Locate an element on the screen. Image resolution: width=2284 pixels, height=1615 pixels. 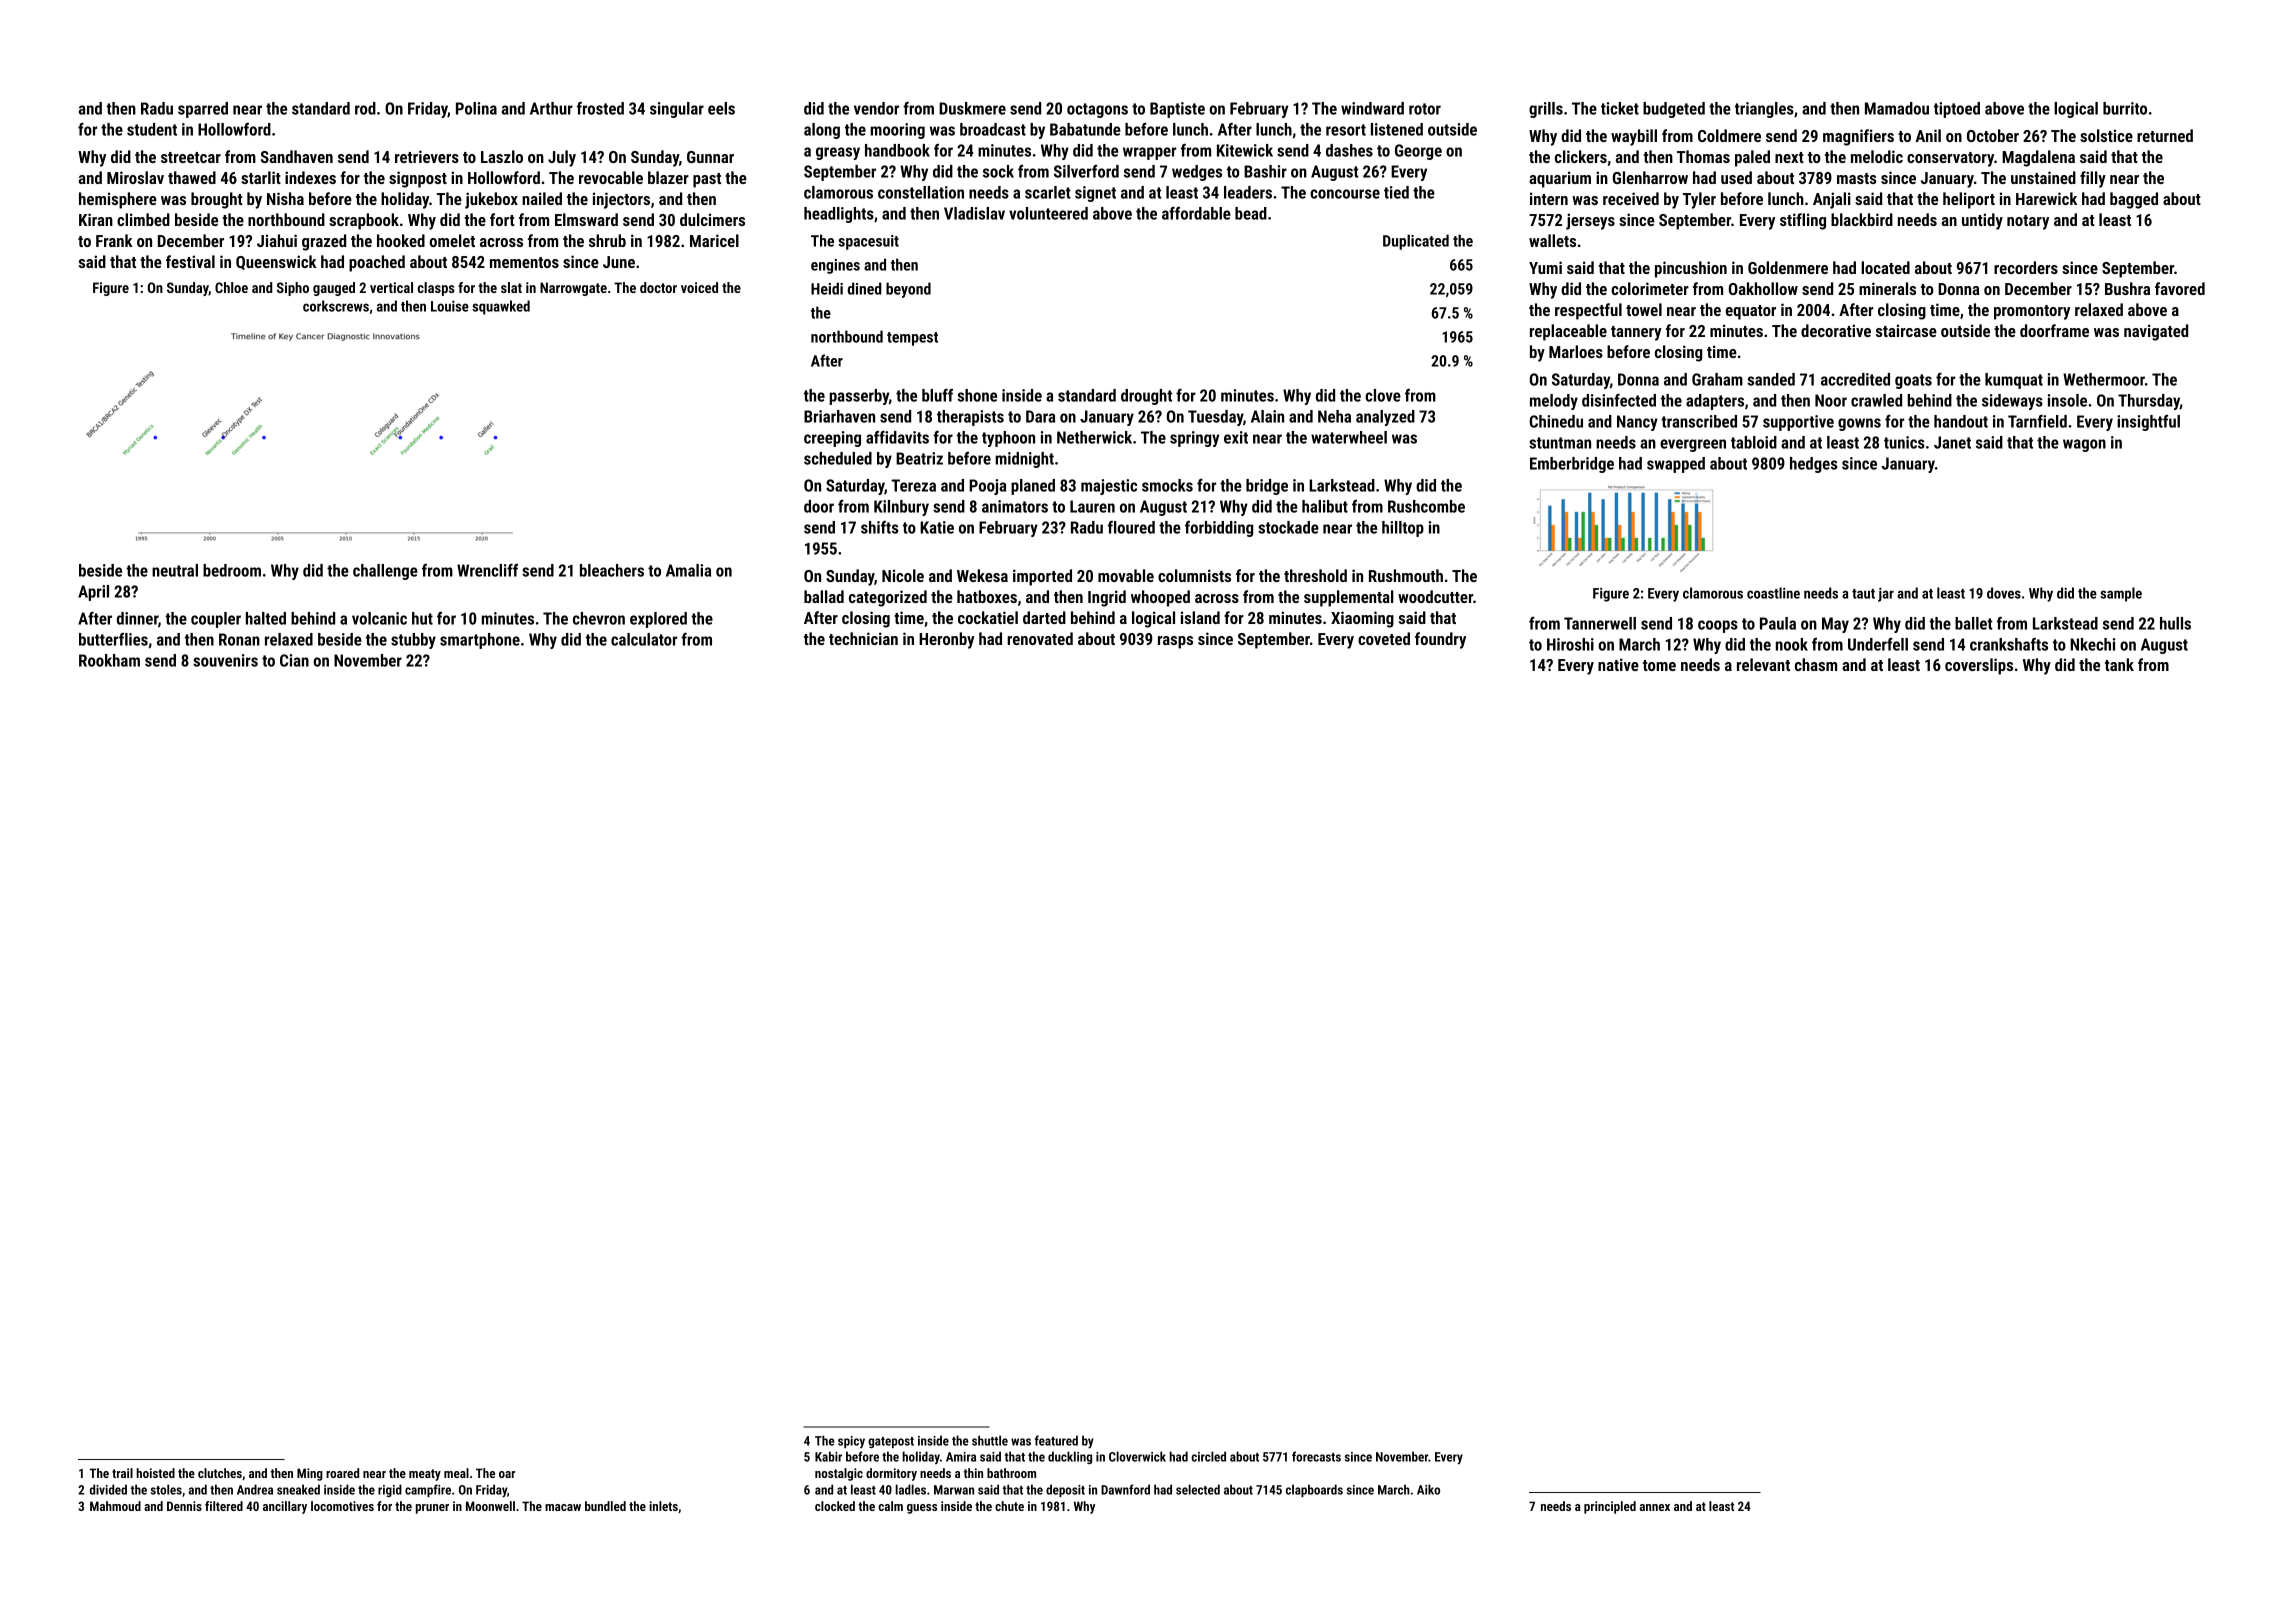
tank is located at coordinates (2119, 664).
